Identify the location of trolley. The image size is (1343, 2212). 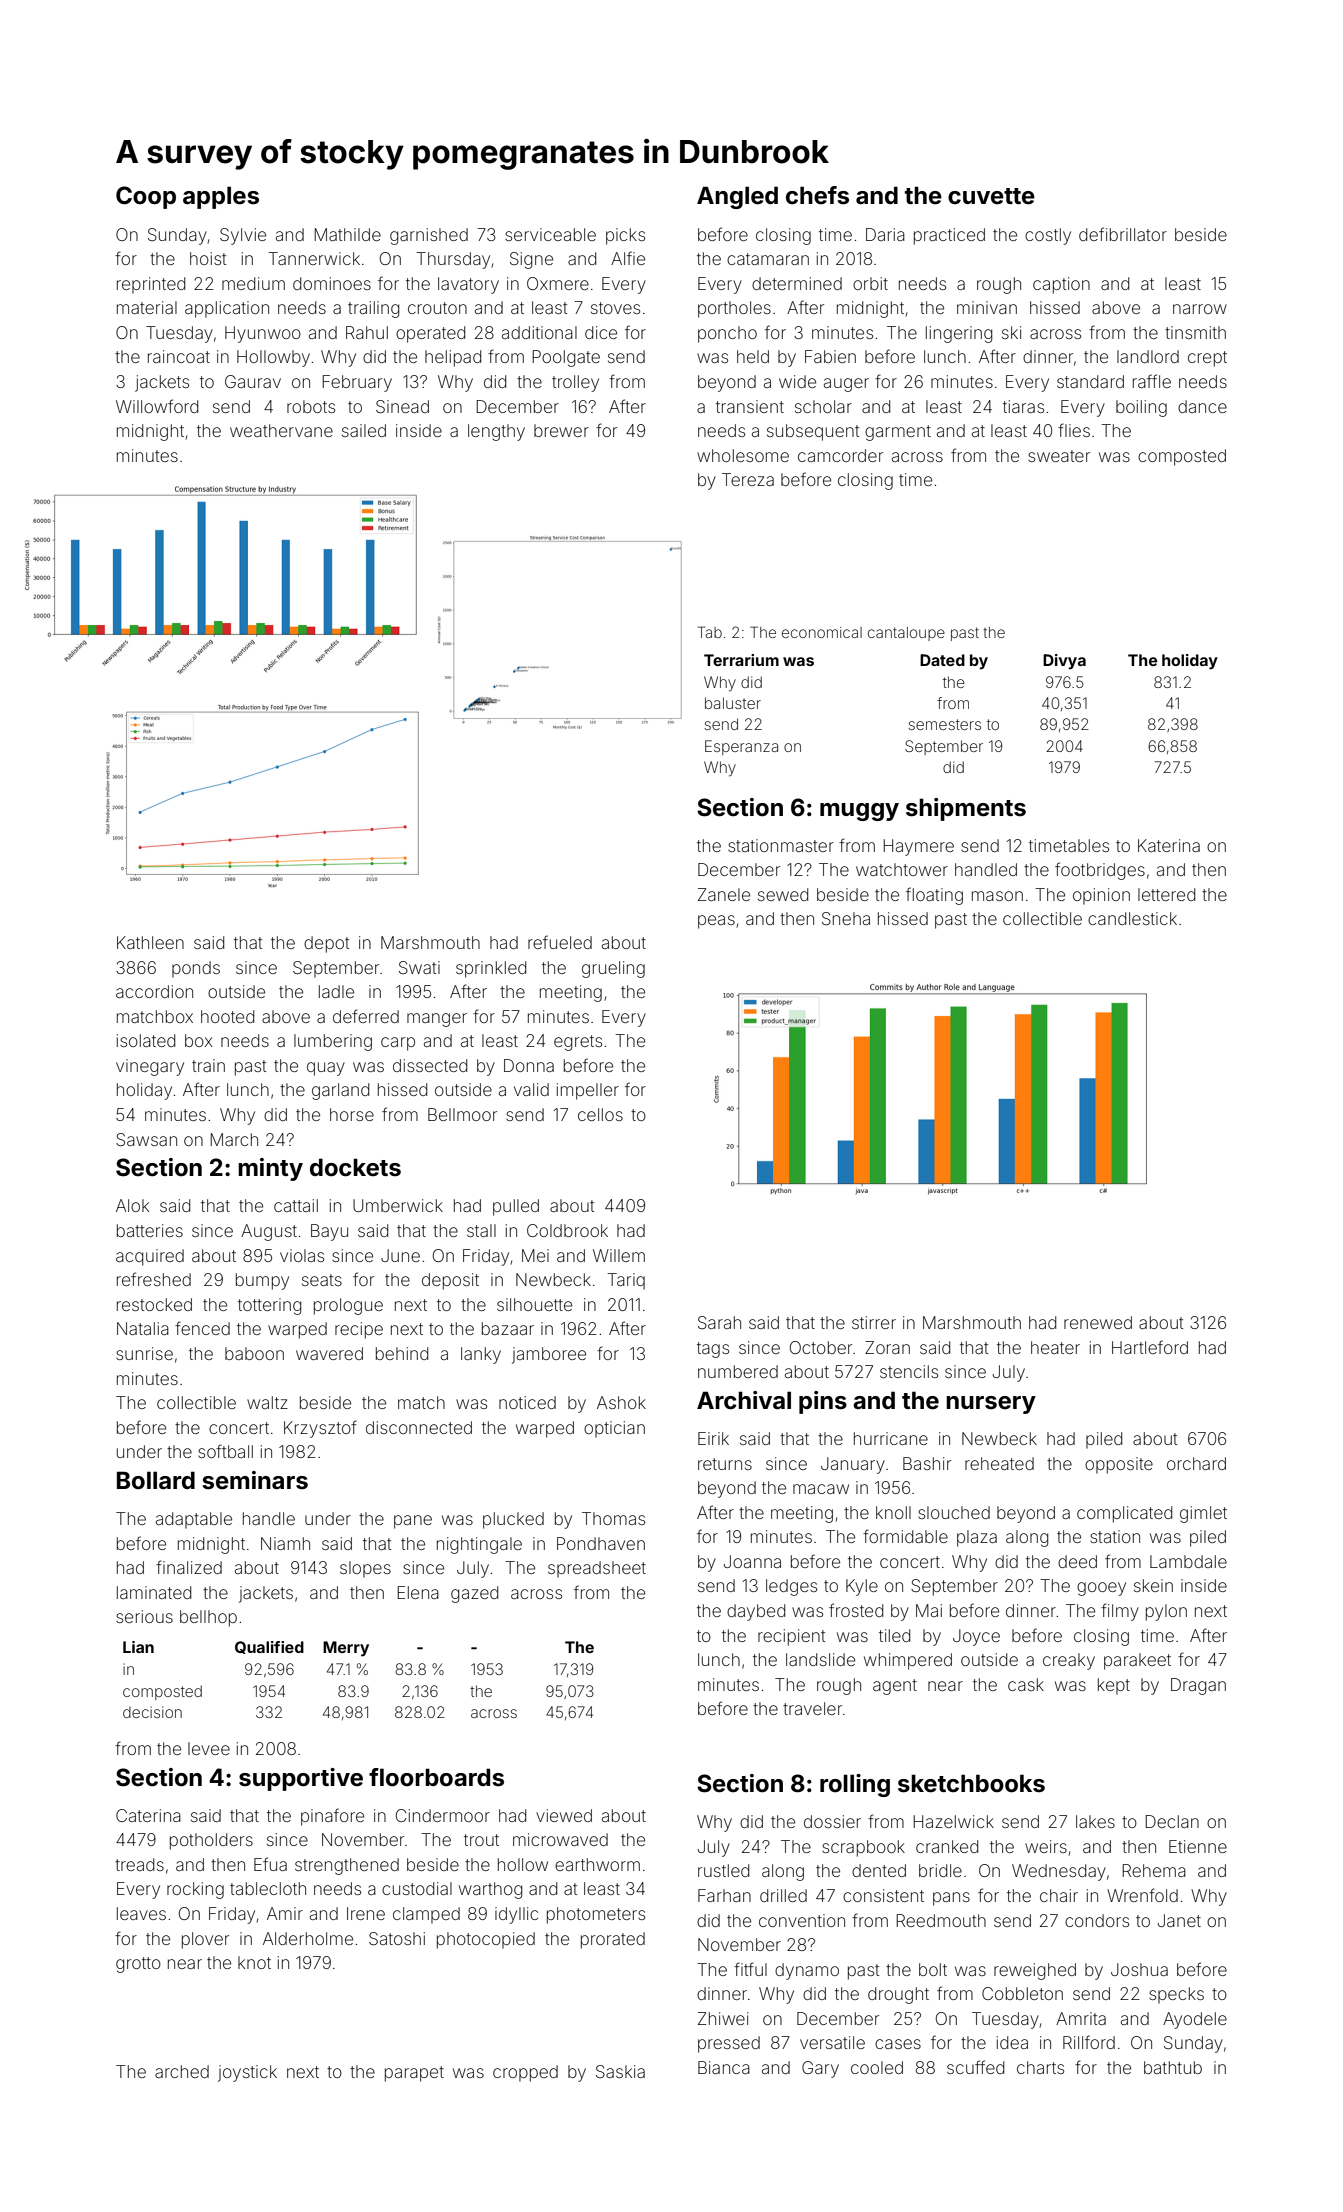
(575, 383).
